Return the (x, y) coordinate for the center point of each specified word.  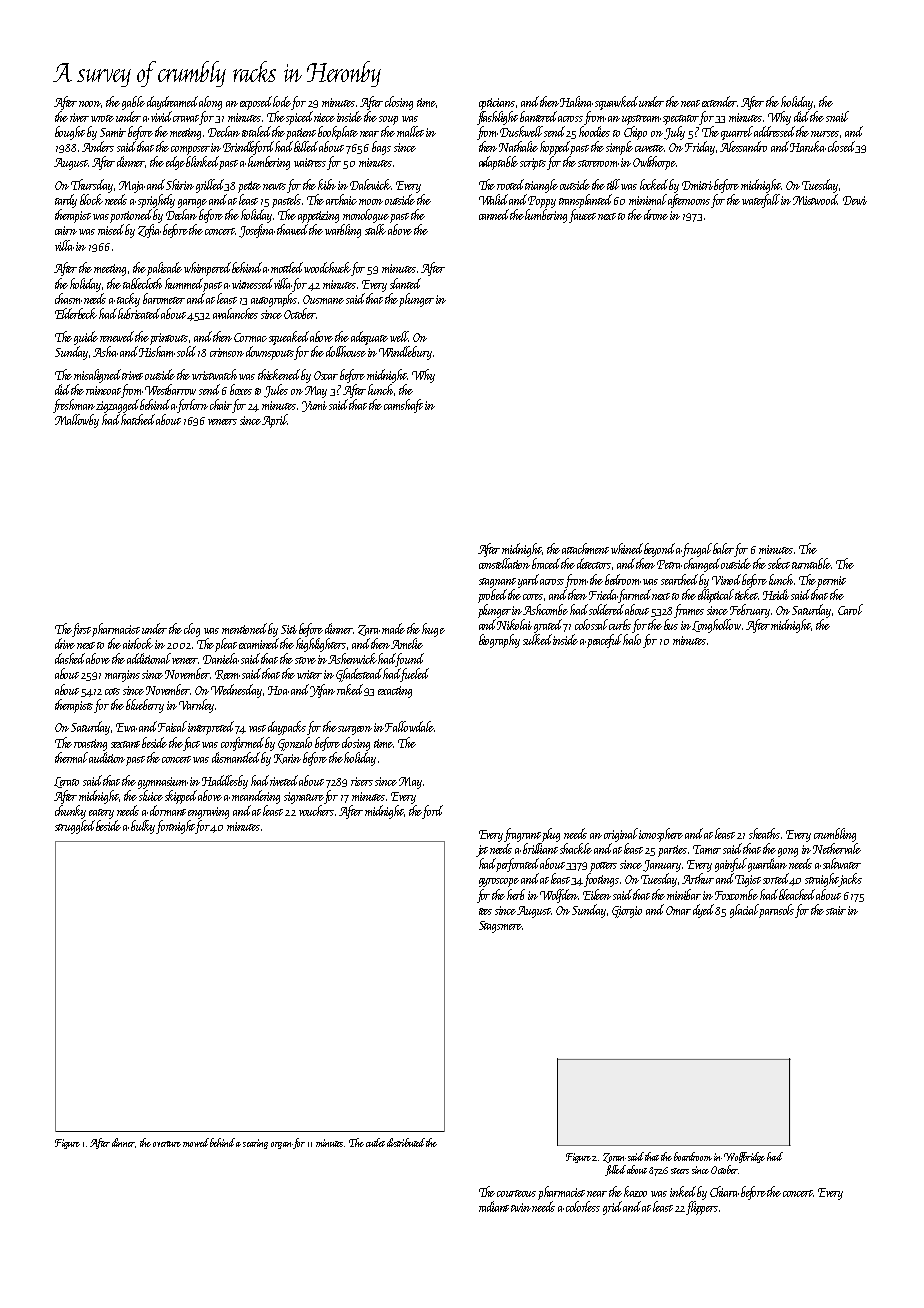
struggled (75, 827)
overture (167, 1144)
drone (656, 214)
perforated (517, 865)
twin (521, 1207)
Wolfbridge (744, 1157)
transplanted (585, 201)
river (79, 117)
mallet (410, 131)
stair (836, 910)
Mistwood (815, 199)
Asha (105, 351)
